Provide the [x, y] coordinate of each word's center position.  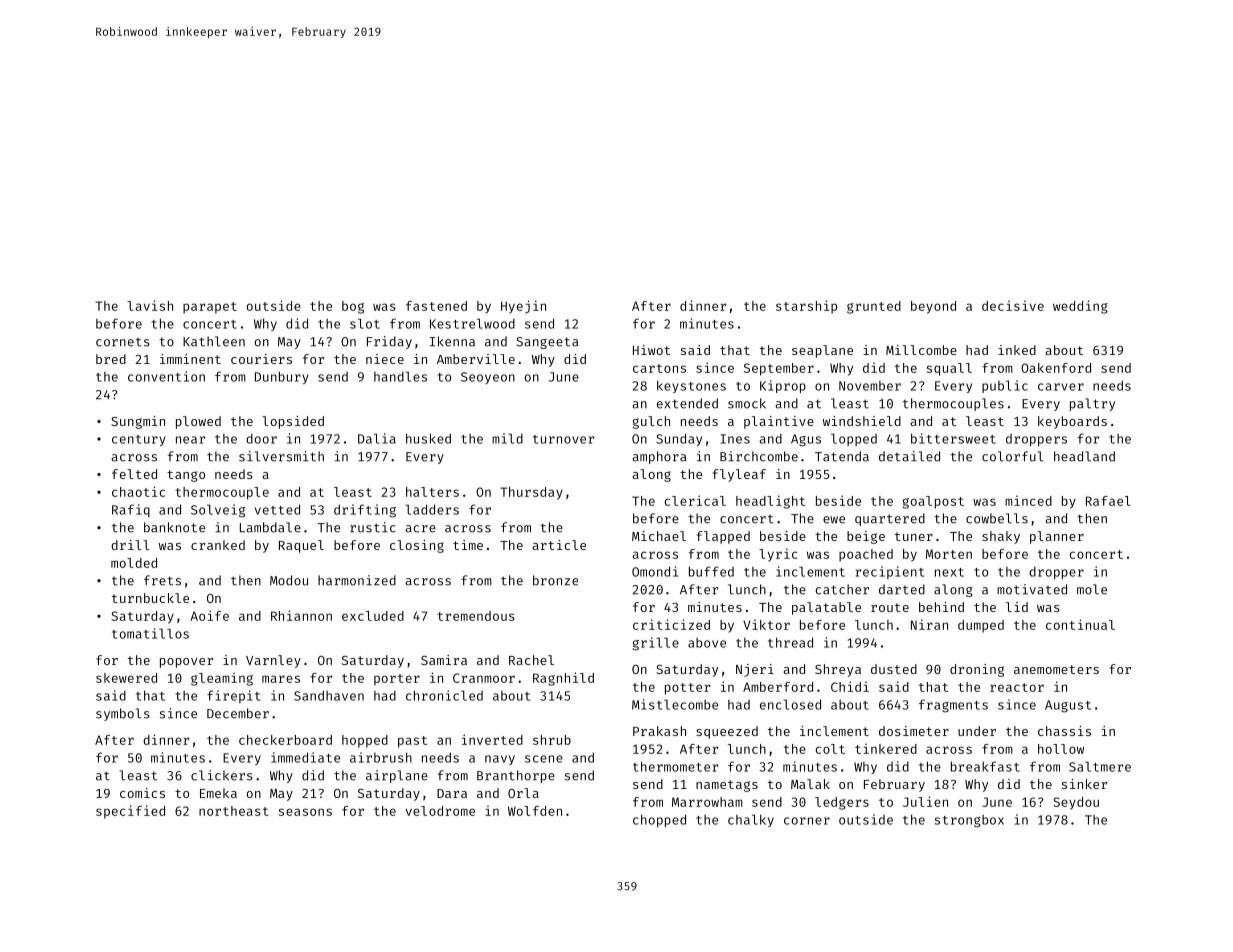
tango [186, 476]
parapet [210, 308]
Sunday [679, 439]
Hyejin [523, 307]
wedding [1080, 307]
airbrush [381, 757]
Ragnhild [563, 679]
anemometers [1056, 669]
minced [1028, 501]
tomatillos [150, 633]
